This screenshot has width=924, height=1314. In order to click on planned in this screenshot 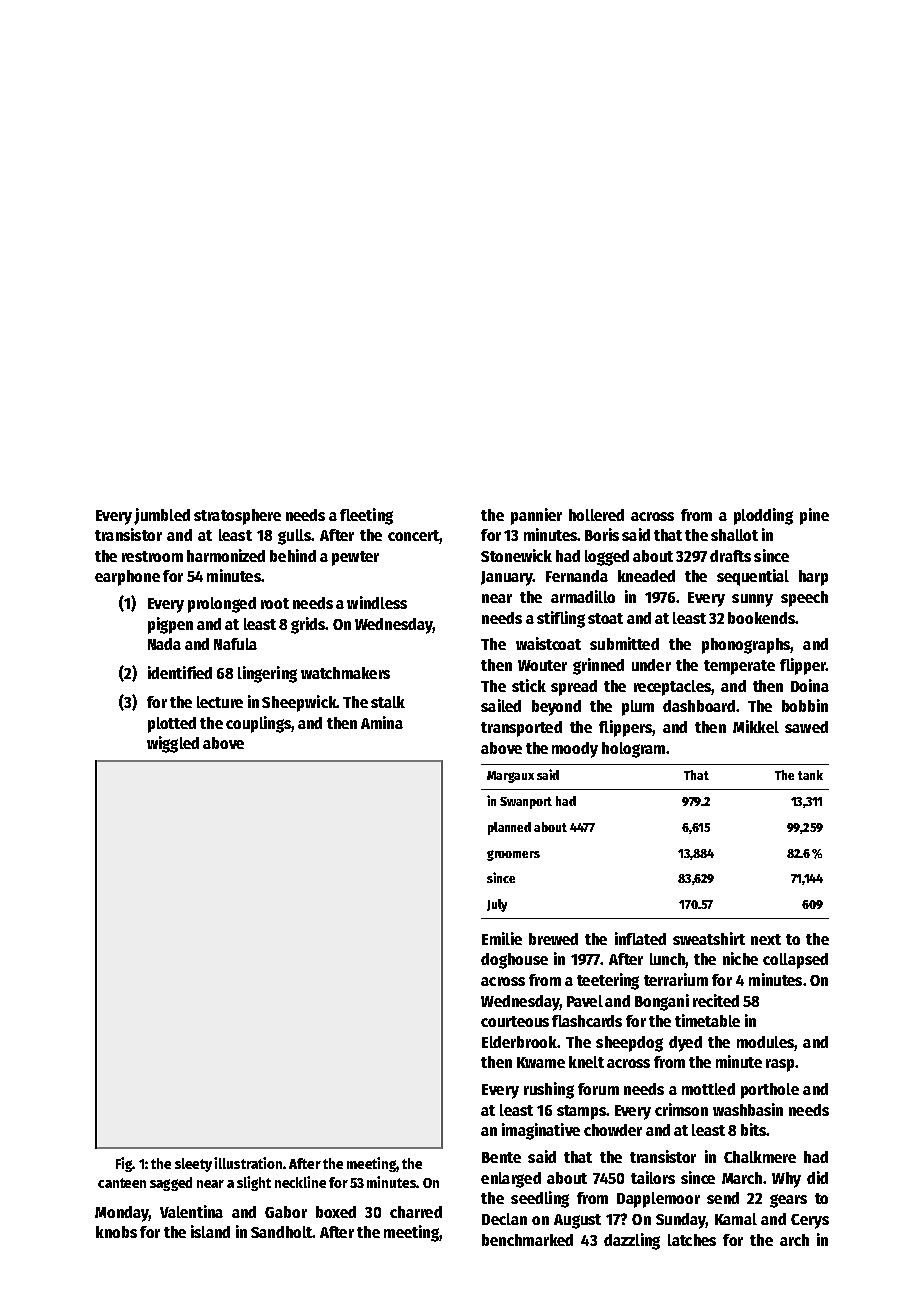, I will do `click(509, 828)`.
